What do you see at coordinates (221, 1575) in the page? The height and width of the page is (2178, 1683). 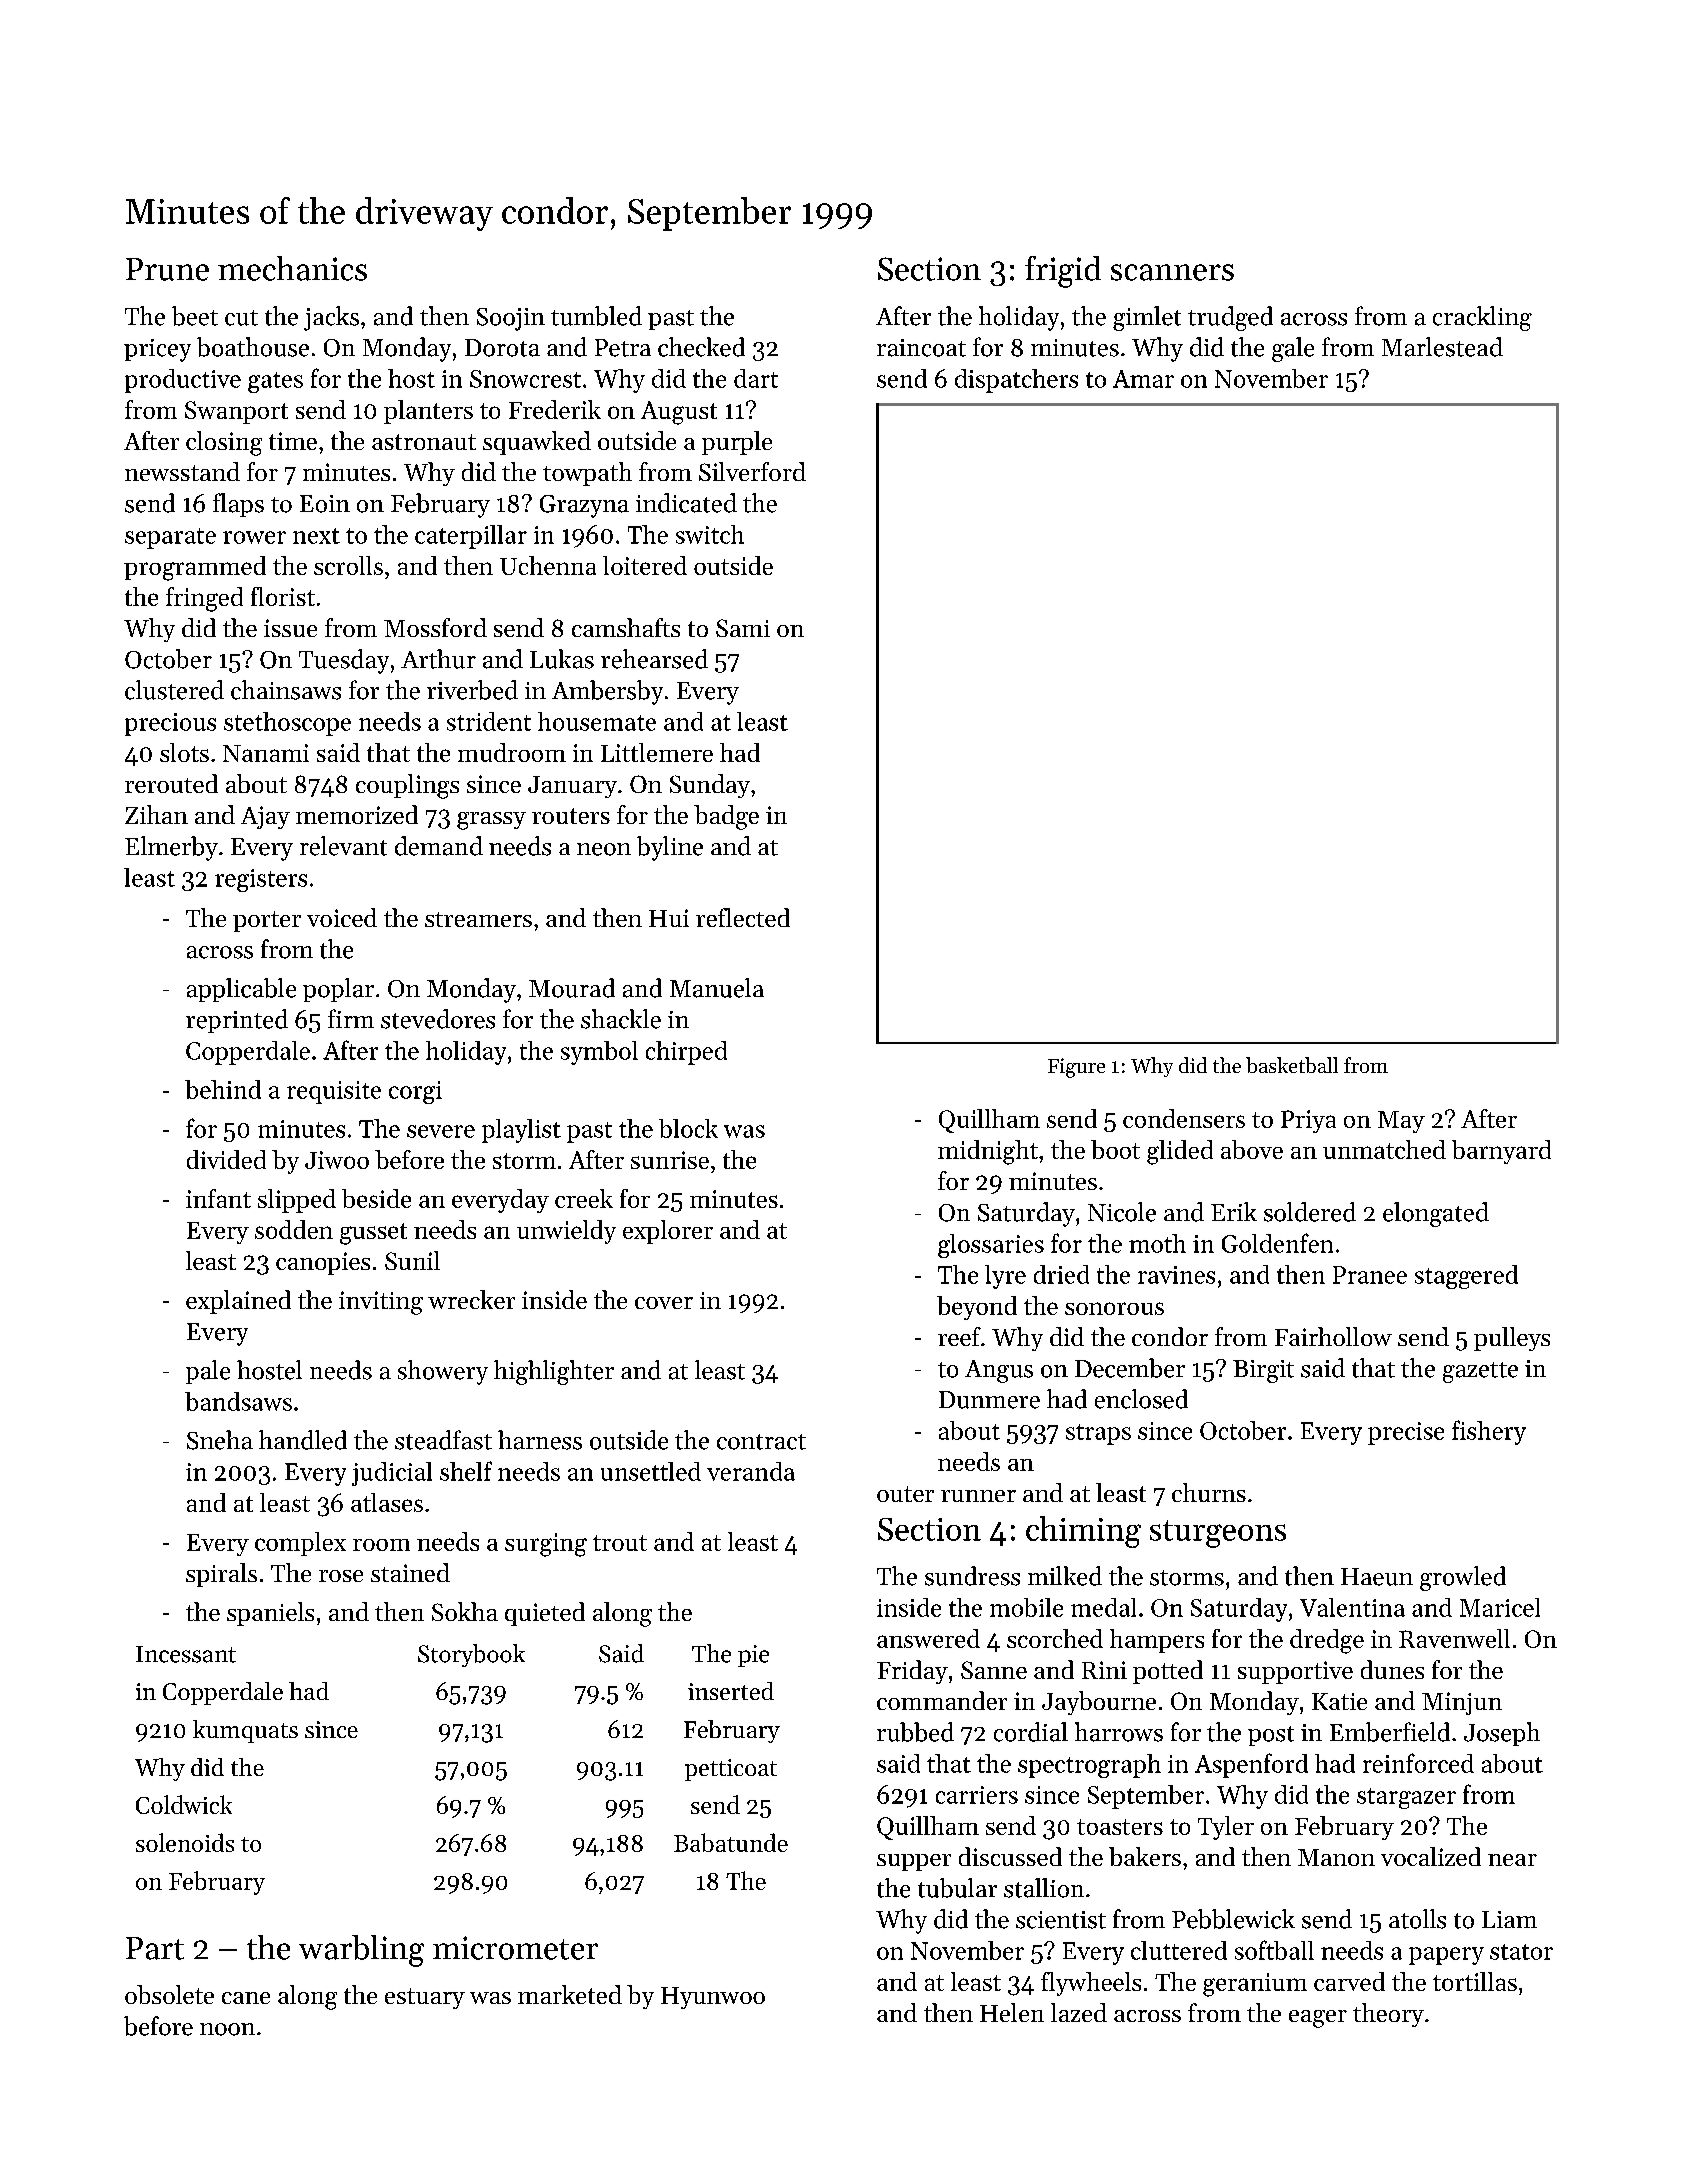 I see `spirals` at bounding box center [221, 1575].
